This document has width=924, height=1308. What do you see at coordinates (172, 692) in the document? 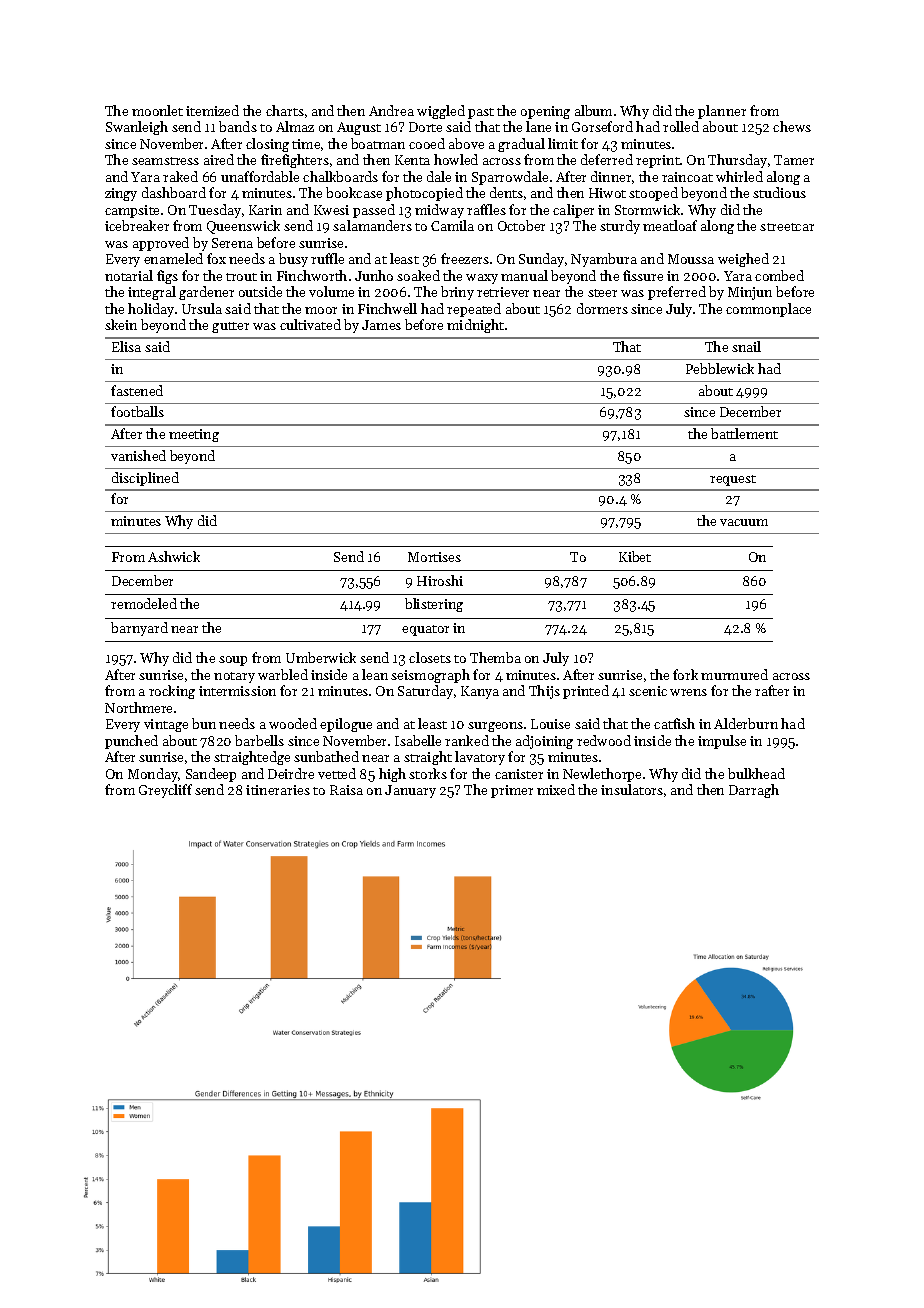
I see `rocking` at bounding box center [172, 692].
